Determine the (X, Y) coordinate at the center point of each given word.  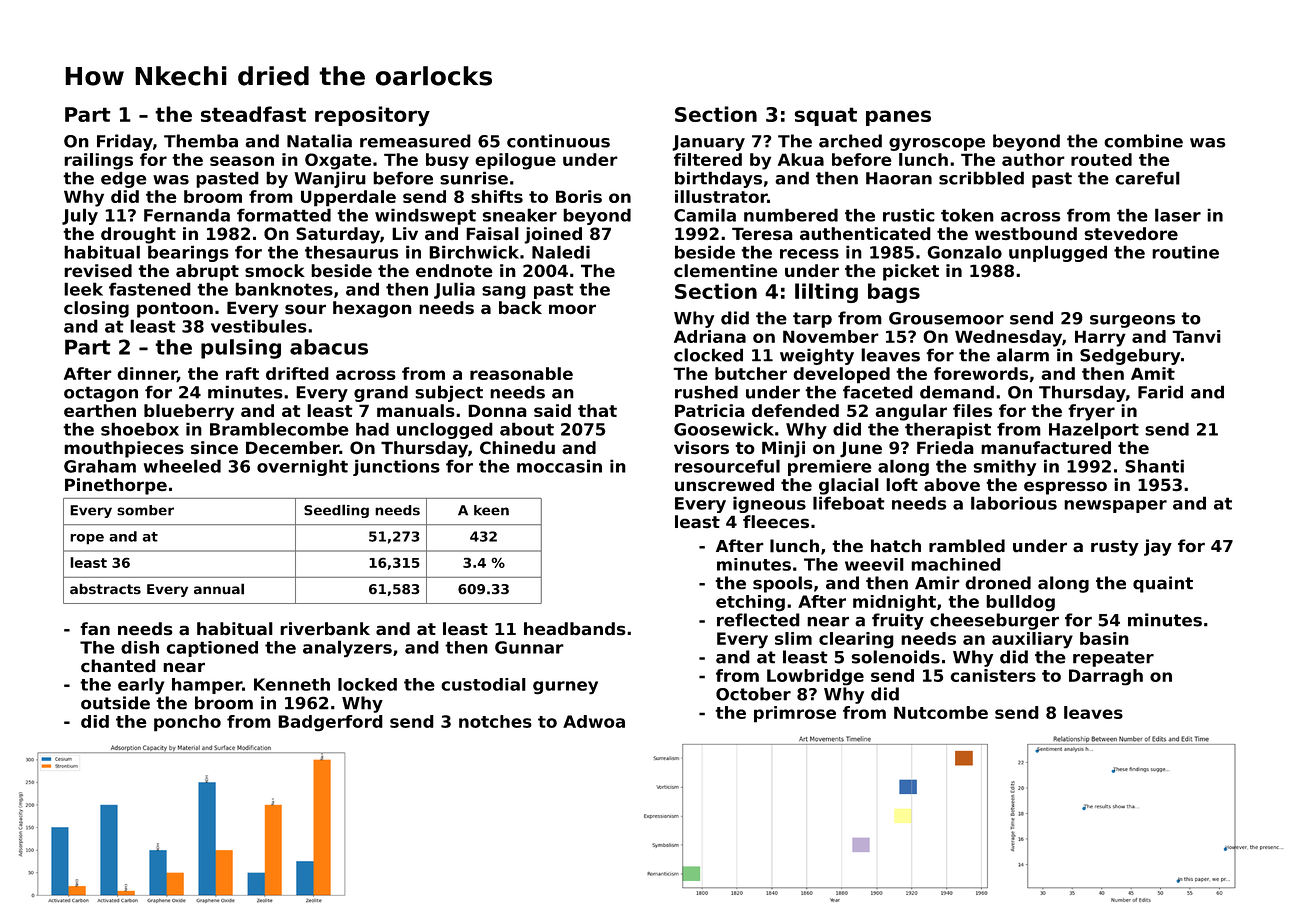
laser (1178, 215)
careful (1147, 178)
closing (96, 309)
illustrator (721, 196)
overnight (302, 467)
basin (1104, 638)
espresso (1065, 488)
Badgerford (330, 723)
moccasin (559, 466)
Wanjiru (330, 179)
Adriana (710, 336)
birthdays (718, 179)
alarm (1023, 355)
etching (750, 603)
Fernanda (187, 215)
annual (219, 589)
